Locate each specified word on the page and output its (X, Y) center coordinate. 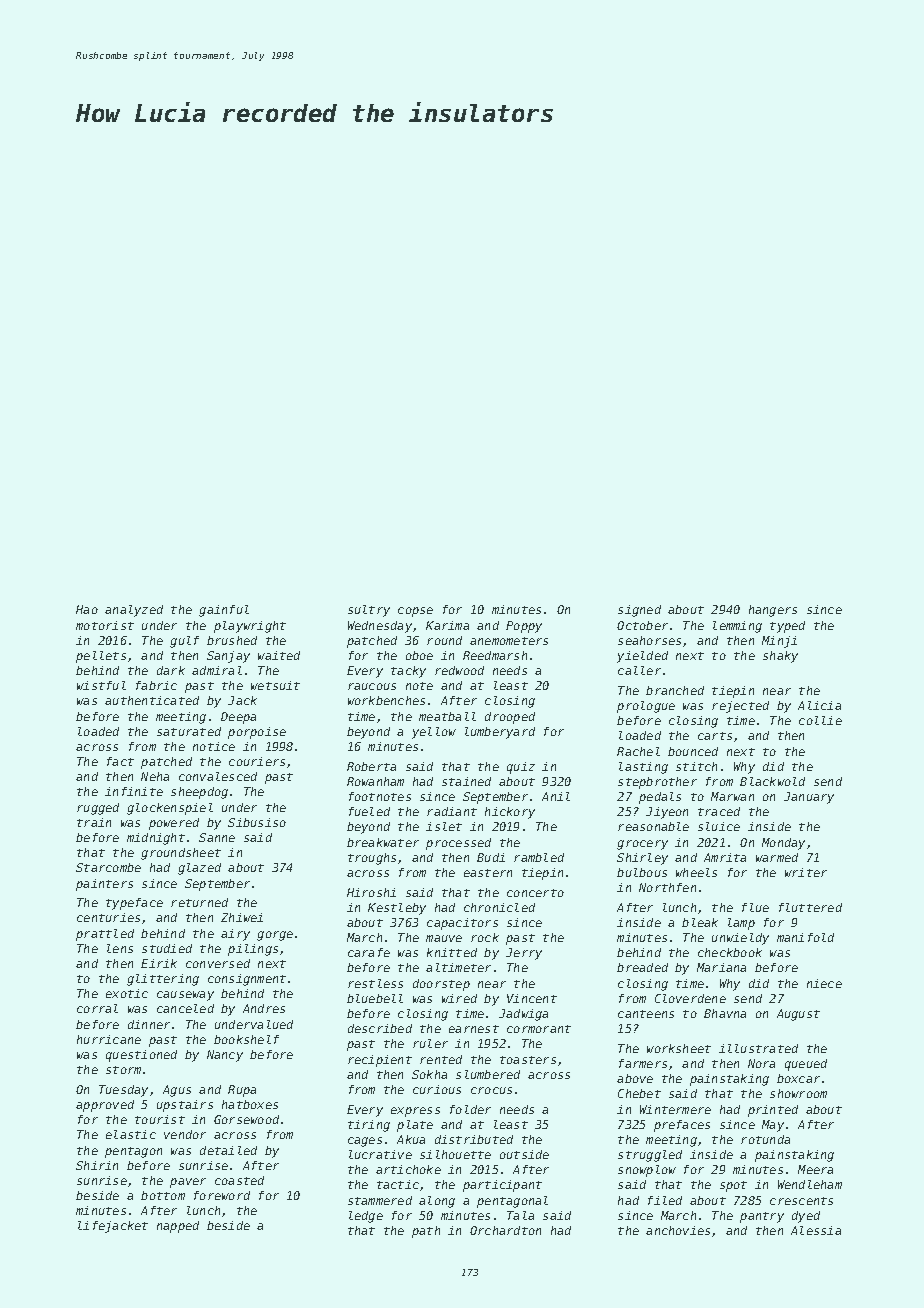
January (809, 798)
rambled (539, 857)
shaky (780, 657)
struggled (650, 1156)
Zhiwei (242, 917)
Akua (411, 1139)
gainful (224, 611)
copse (415, 612)
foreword (222, 1195)
